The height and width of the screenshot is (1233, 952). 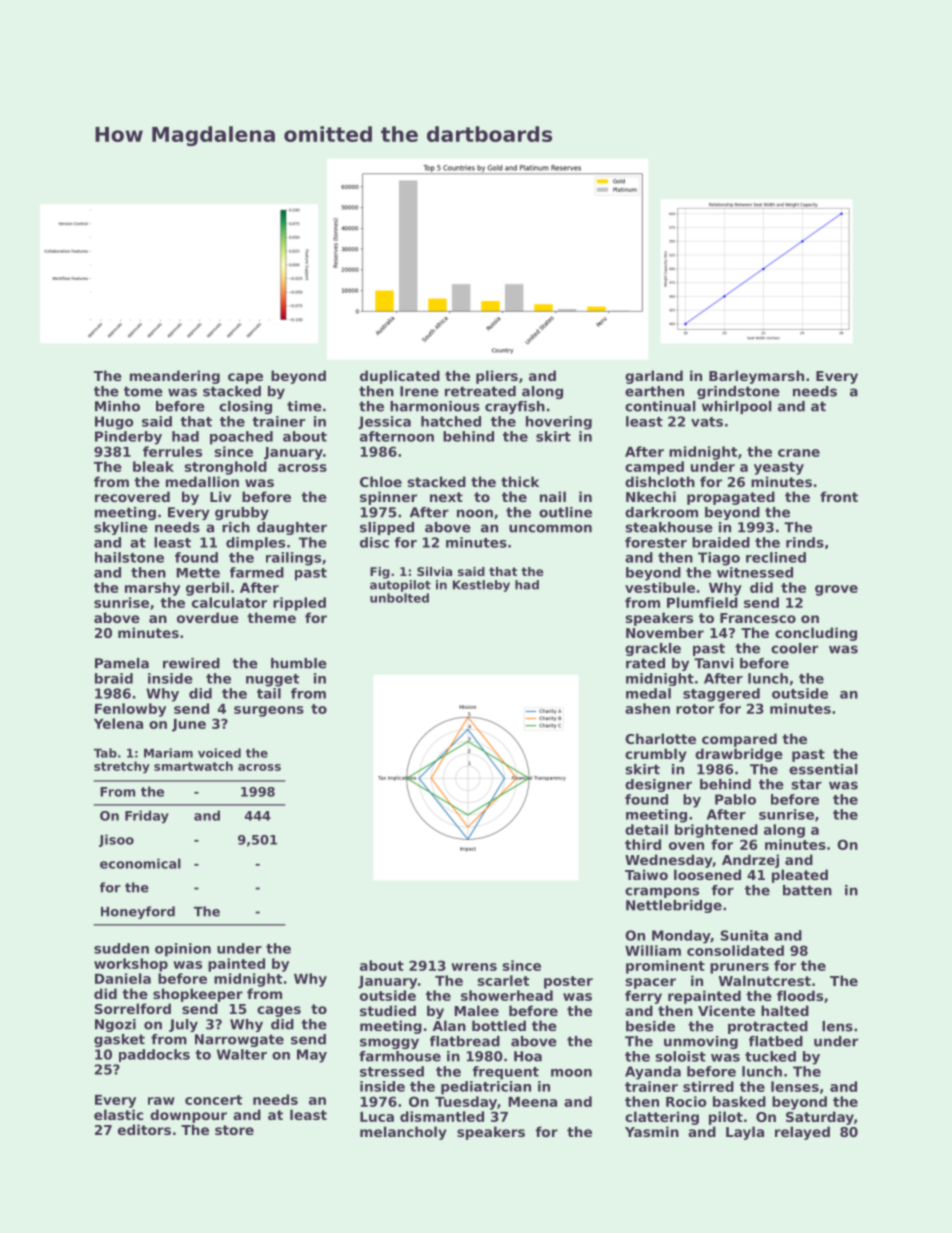 I want to click on Pablo, so click(x=735, y=799).
